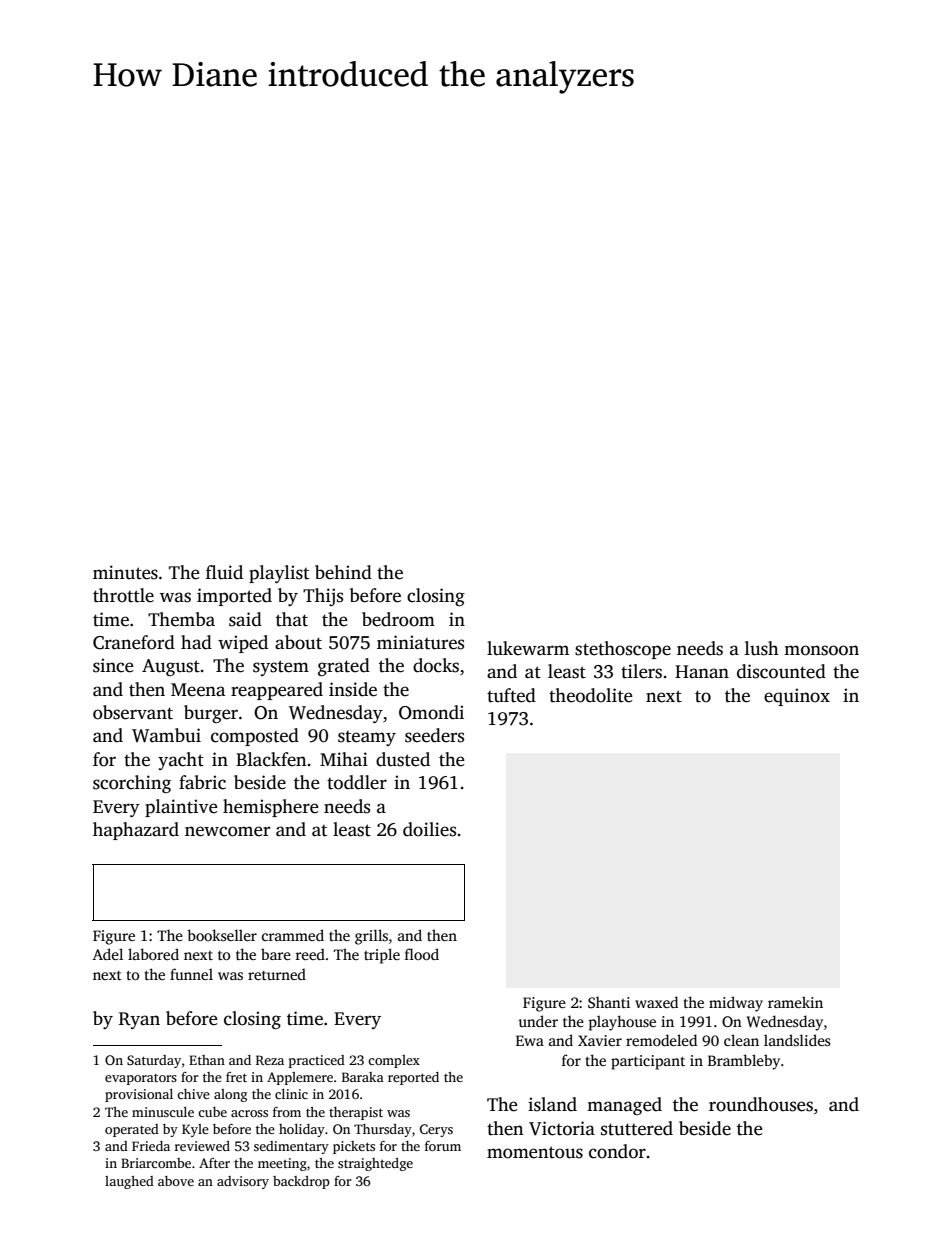  I want to click on fluid, so click(224, 572).
